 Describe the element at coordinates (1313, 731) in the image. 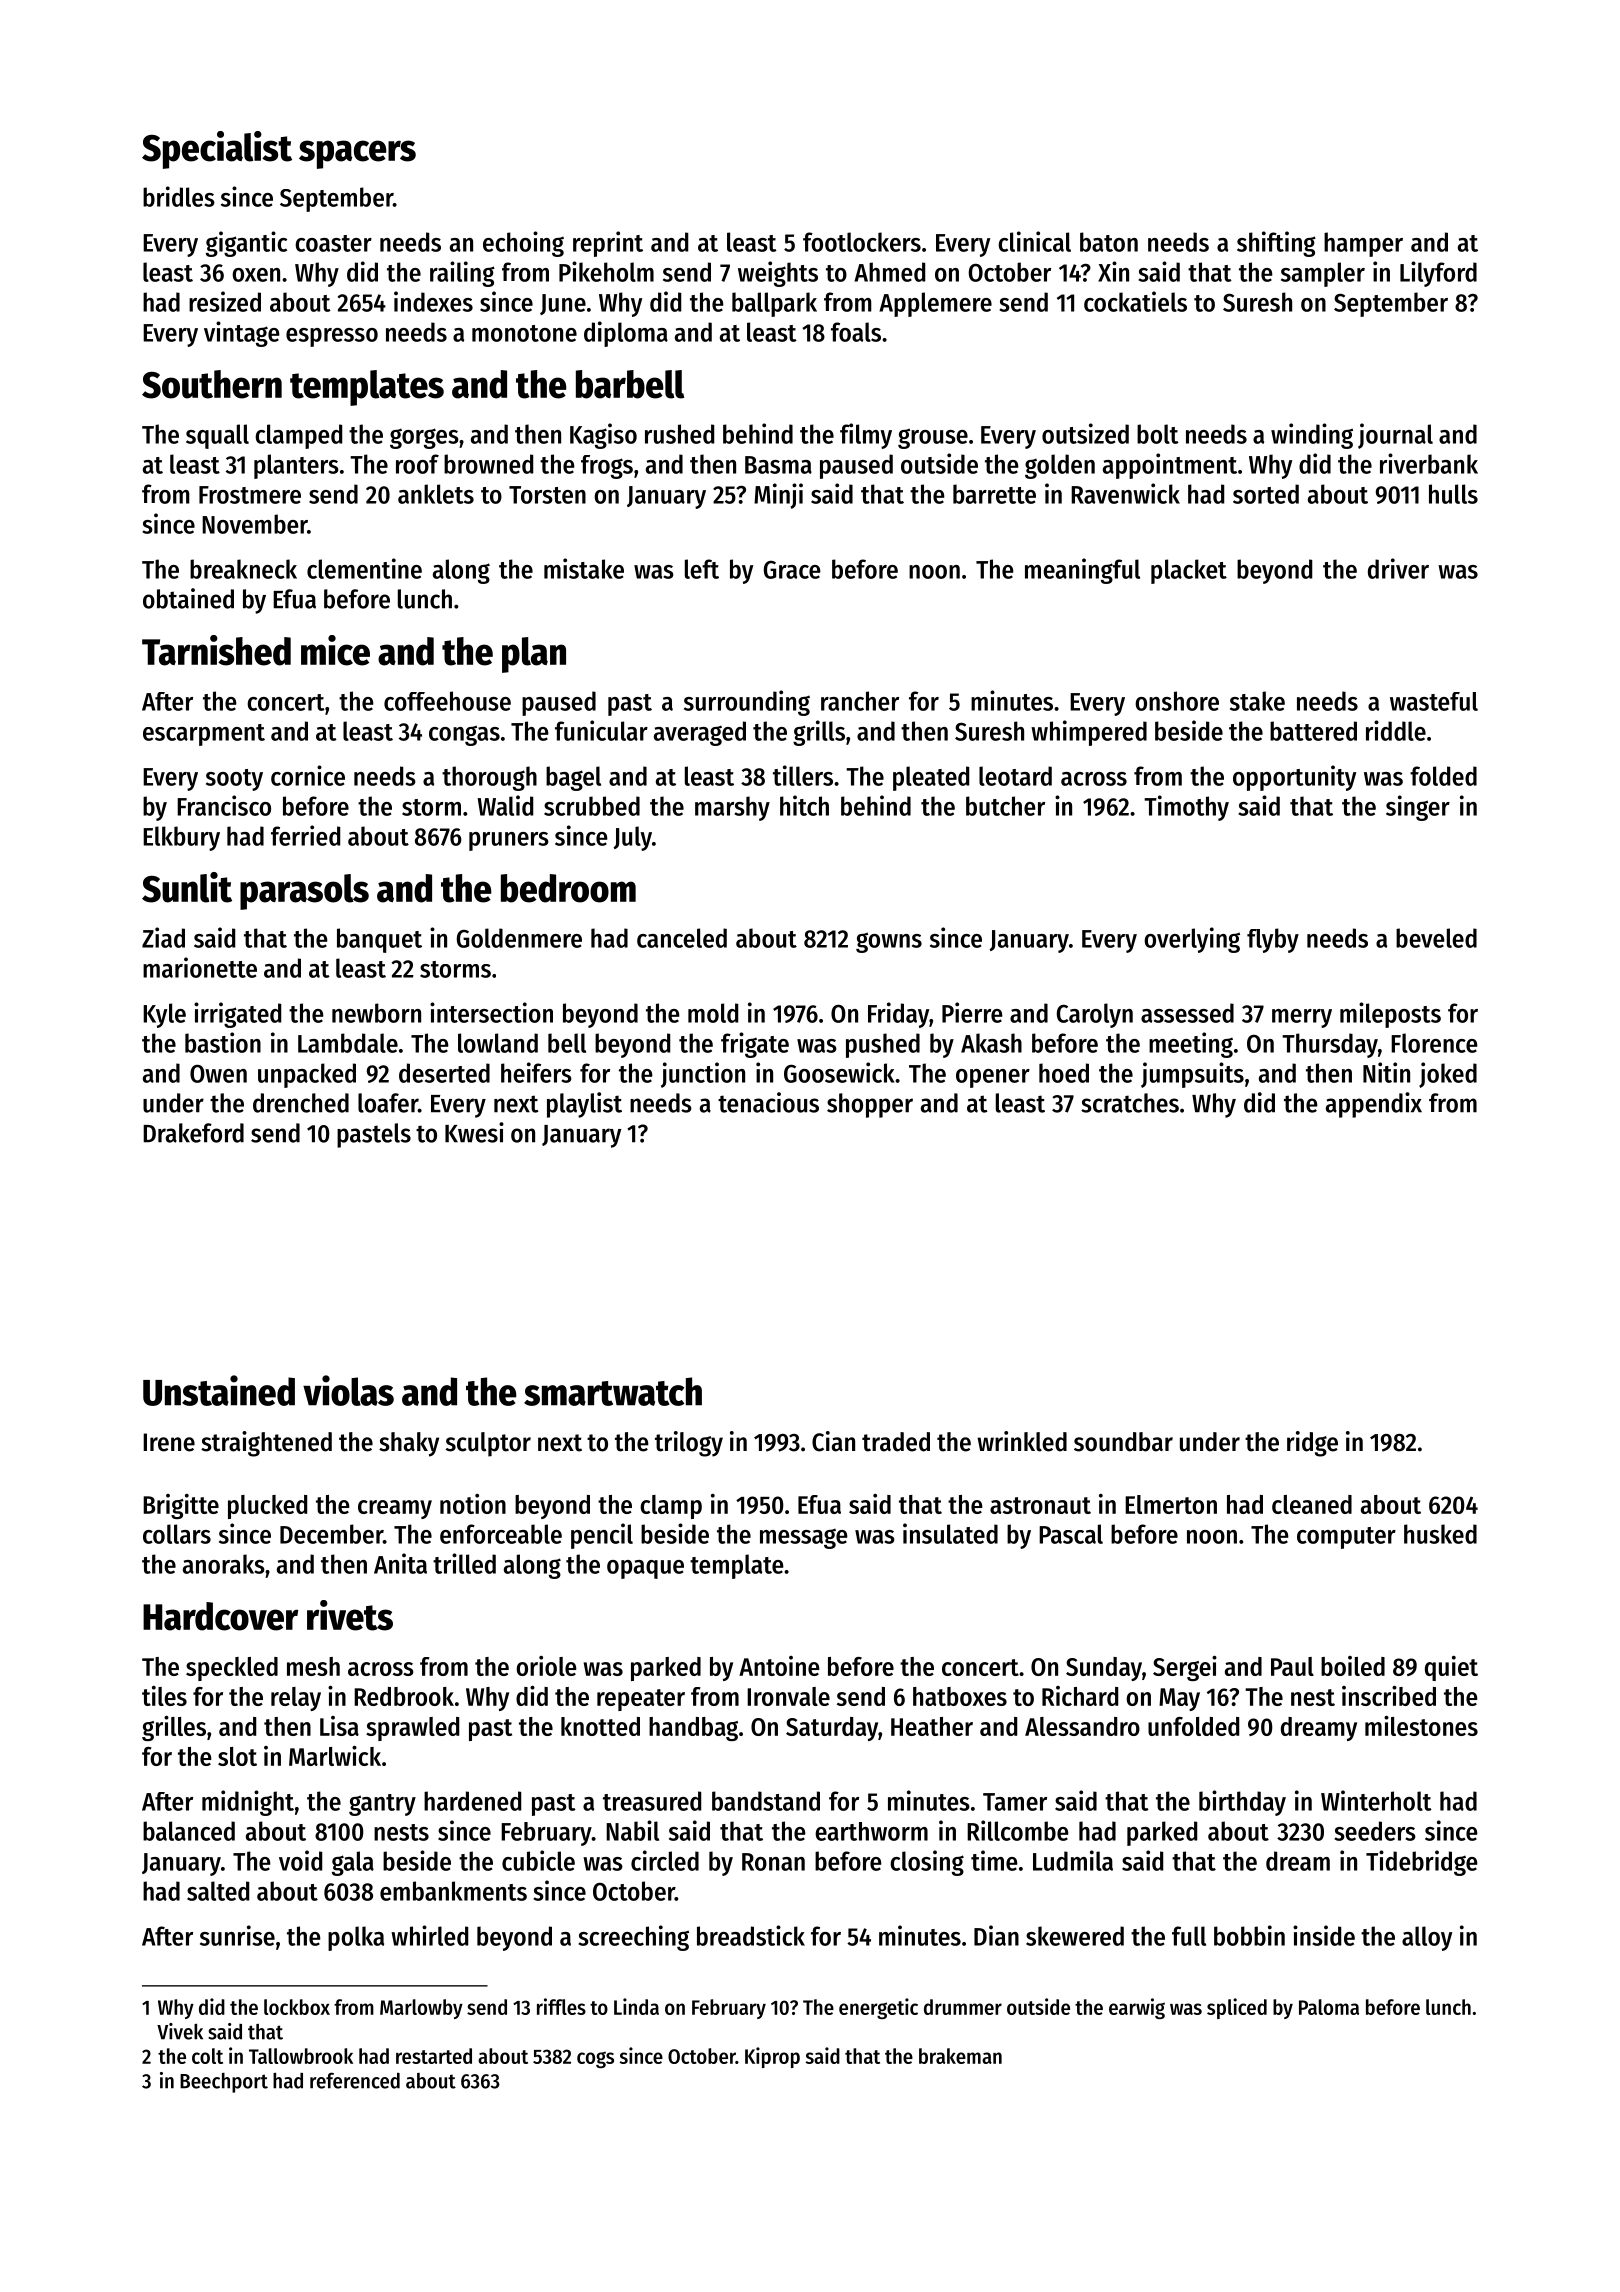

I see `battered` at that location.
